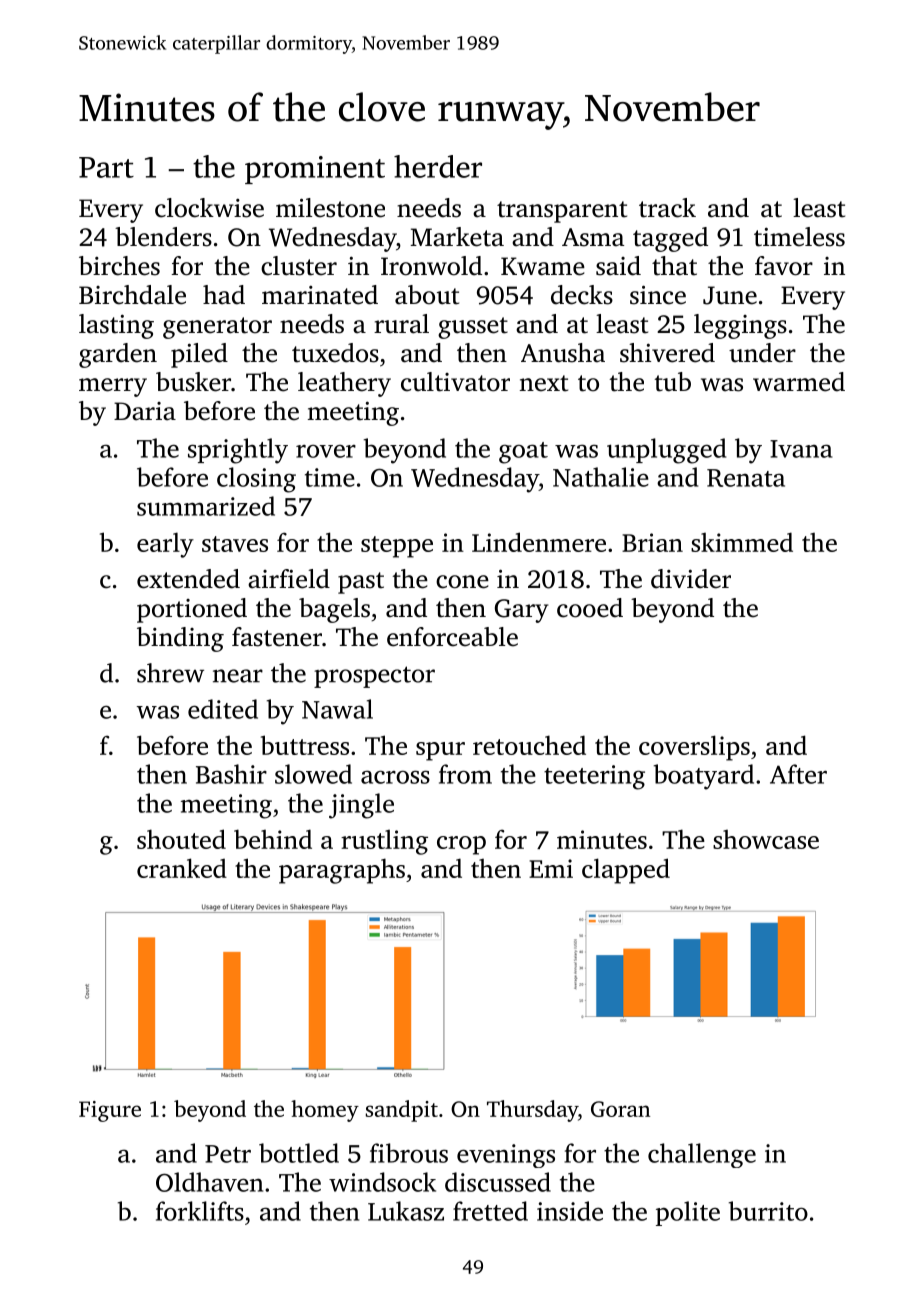  I want to click on rover, so click(326, 451).
